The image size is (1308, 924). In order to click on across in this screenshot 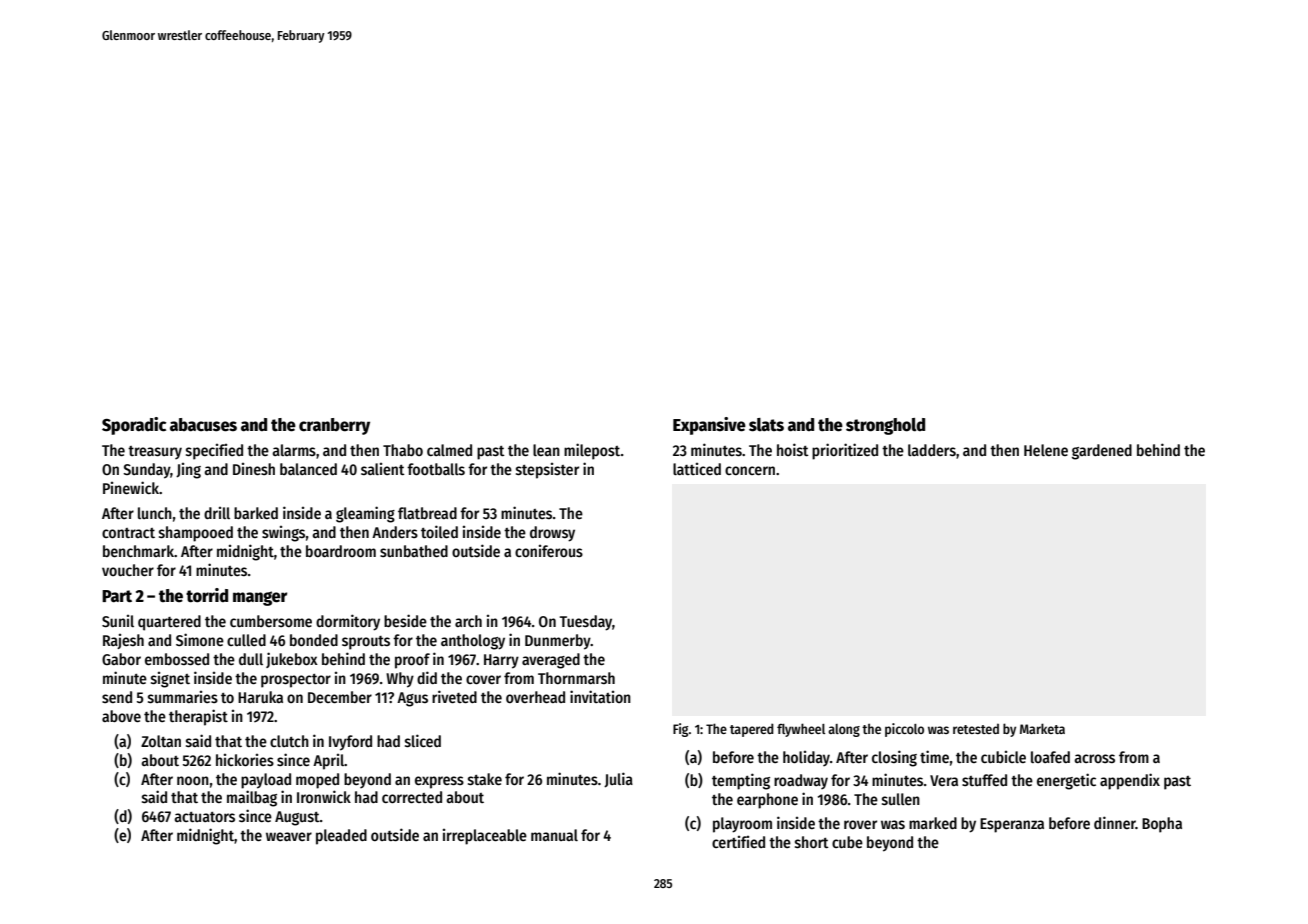, I will do `click(1094, 758)`.
